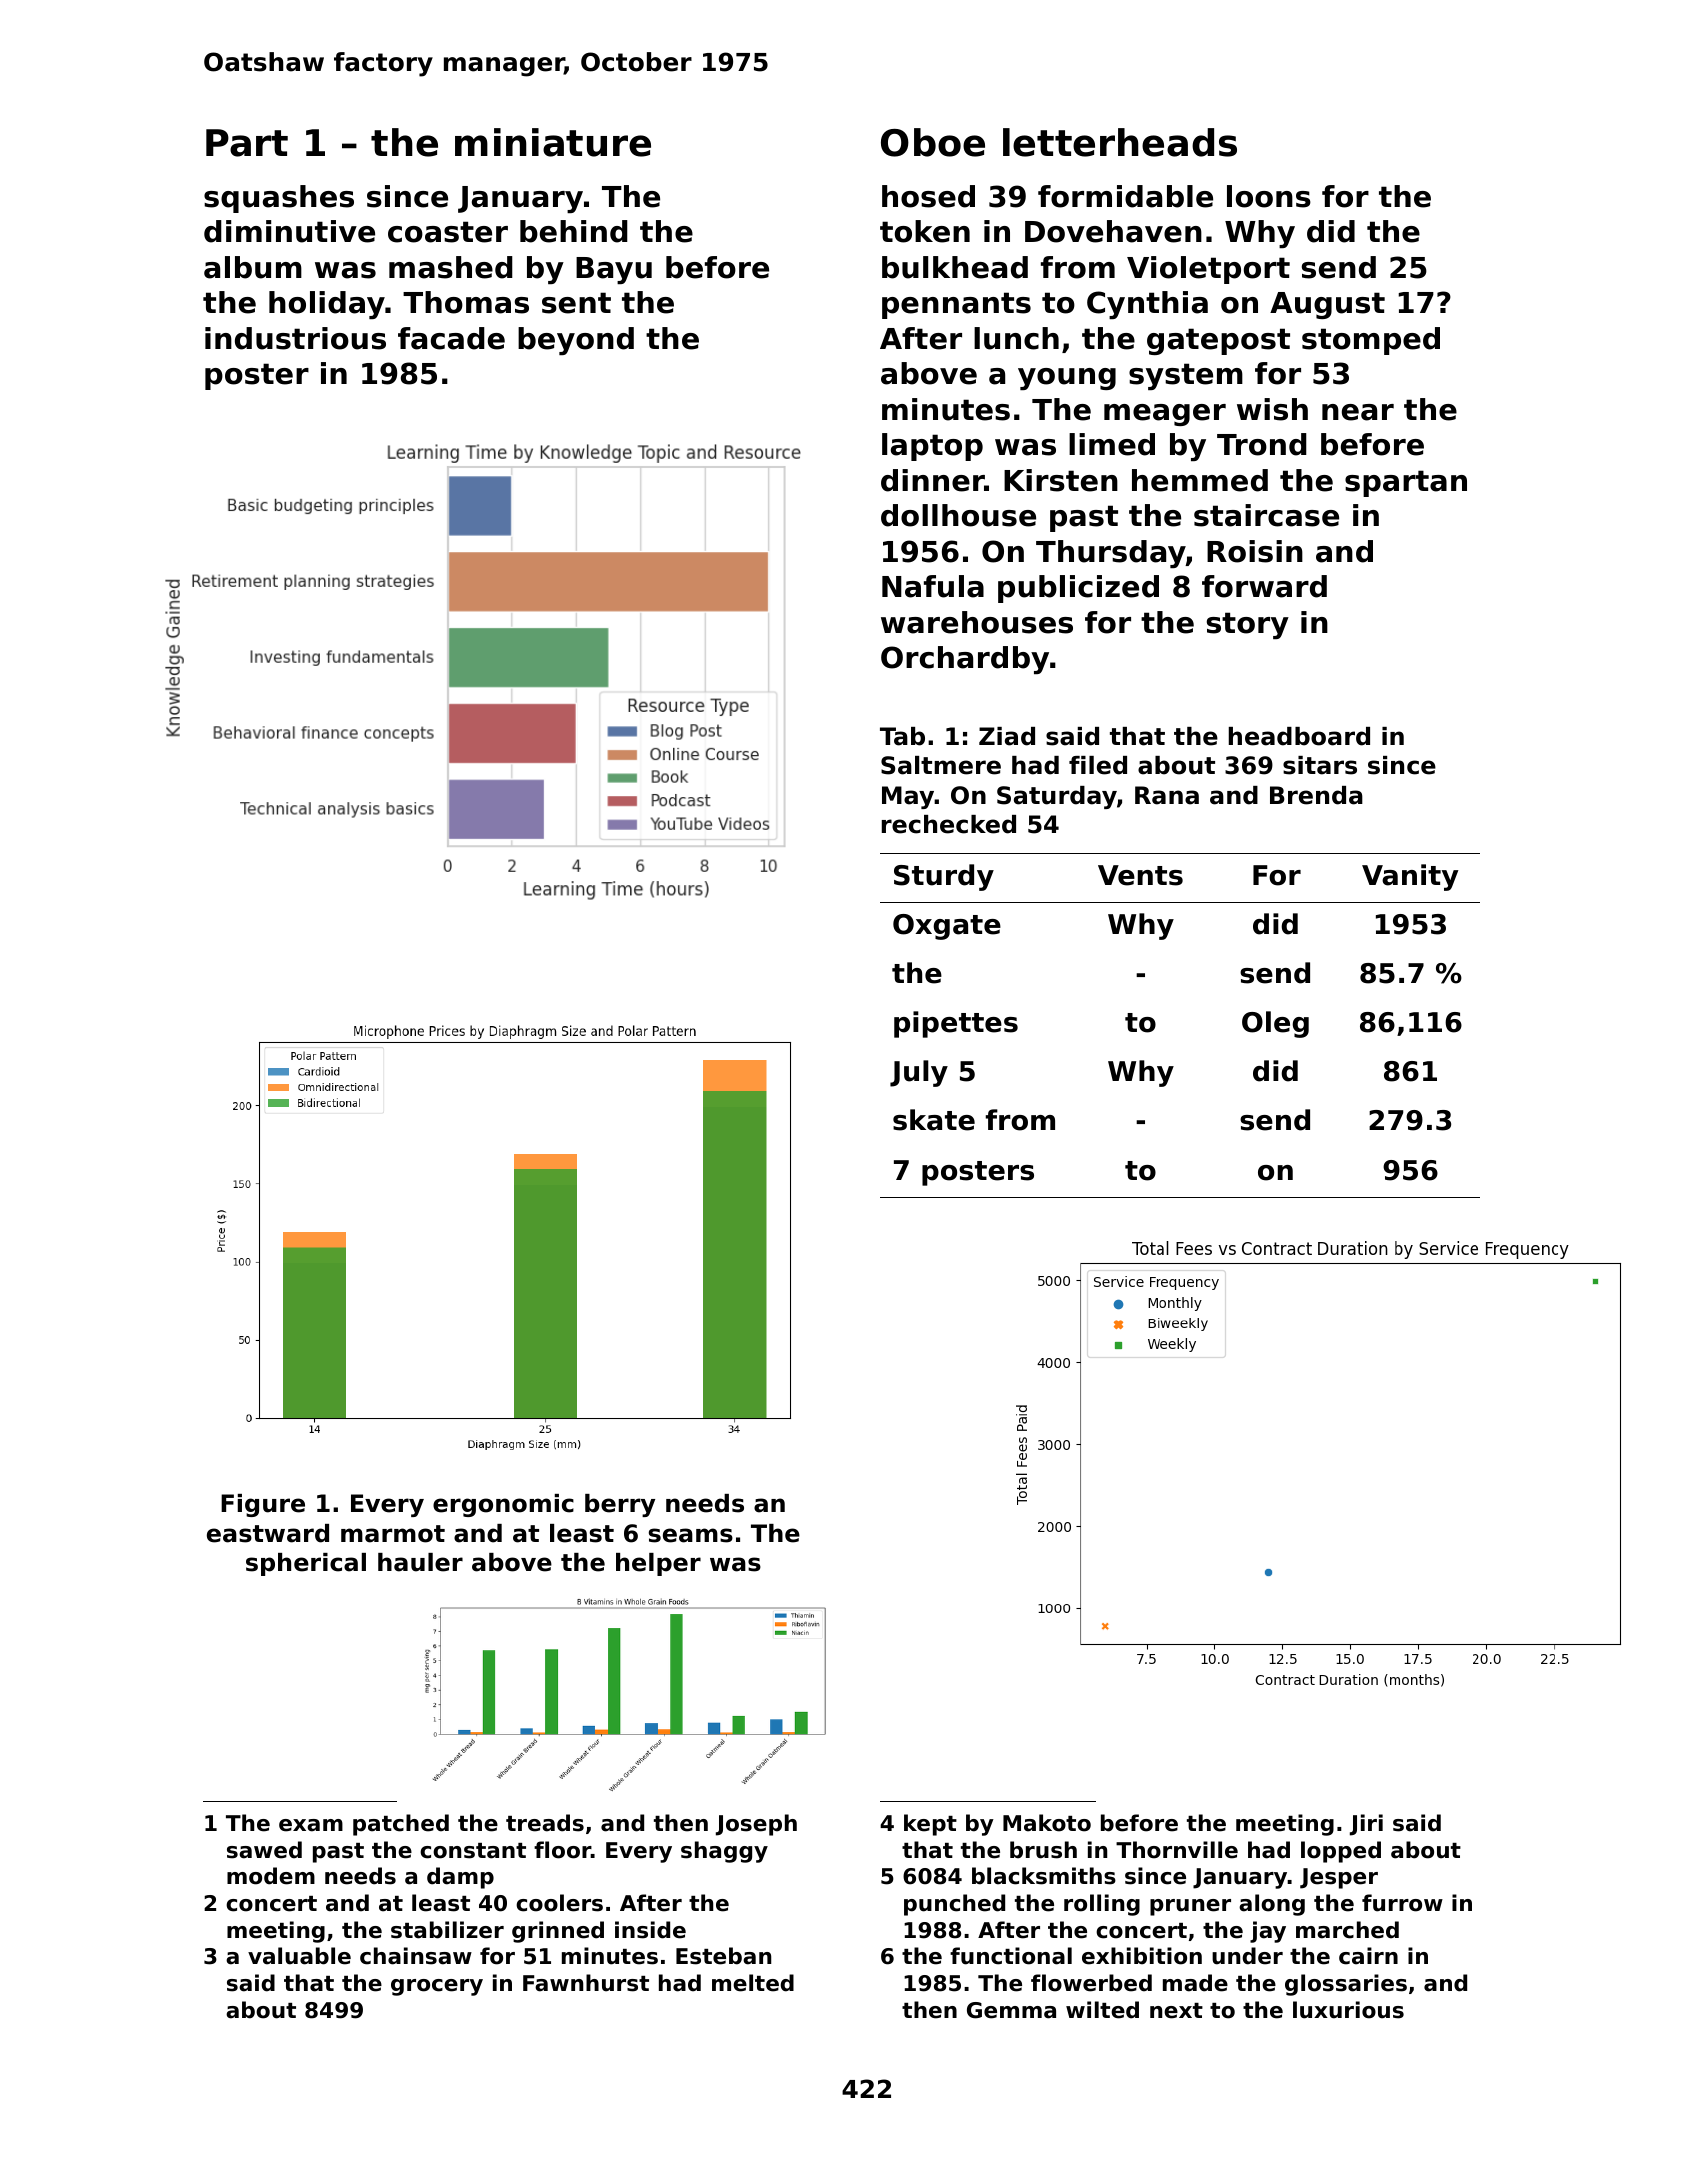 The width and height of the image is (1683, 2178). Describe the element at coordinates (586, 1983) in the image. I see `Fawnhurst` at that location.
